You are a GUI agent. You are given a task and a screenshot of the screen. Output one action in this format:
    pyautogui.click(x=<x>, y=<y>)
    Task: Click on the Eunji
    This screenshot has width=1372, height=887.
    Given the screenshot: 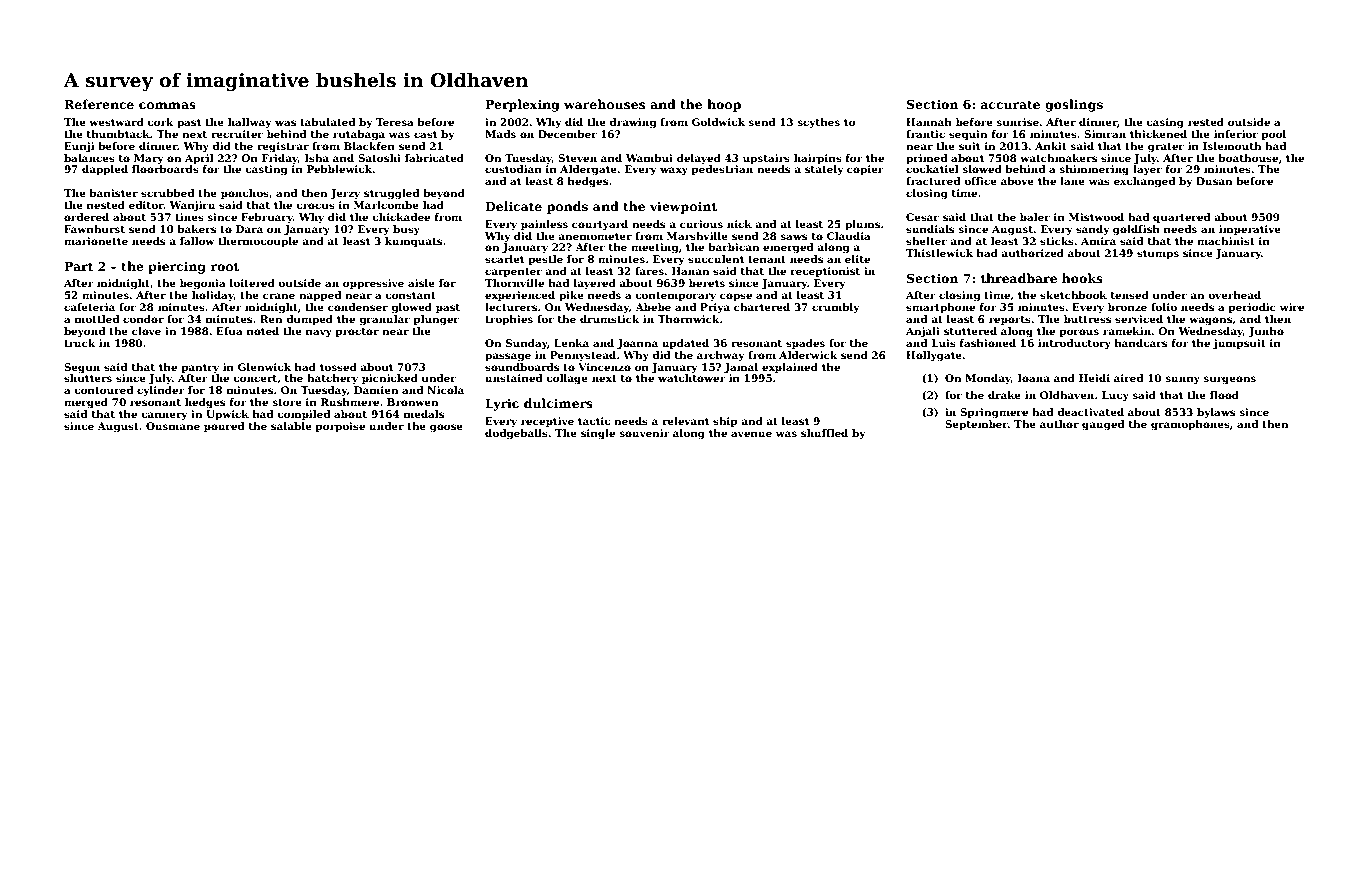 What is the action you would take?
    pyautogui.click(x=79, y=147)
